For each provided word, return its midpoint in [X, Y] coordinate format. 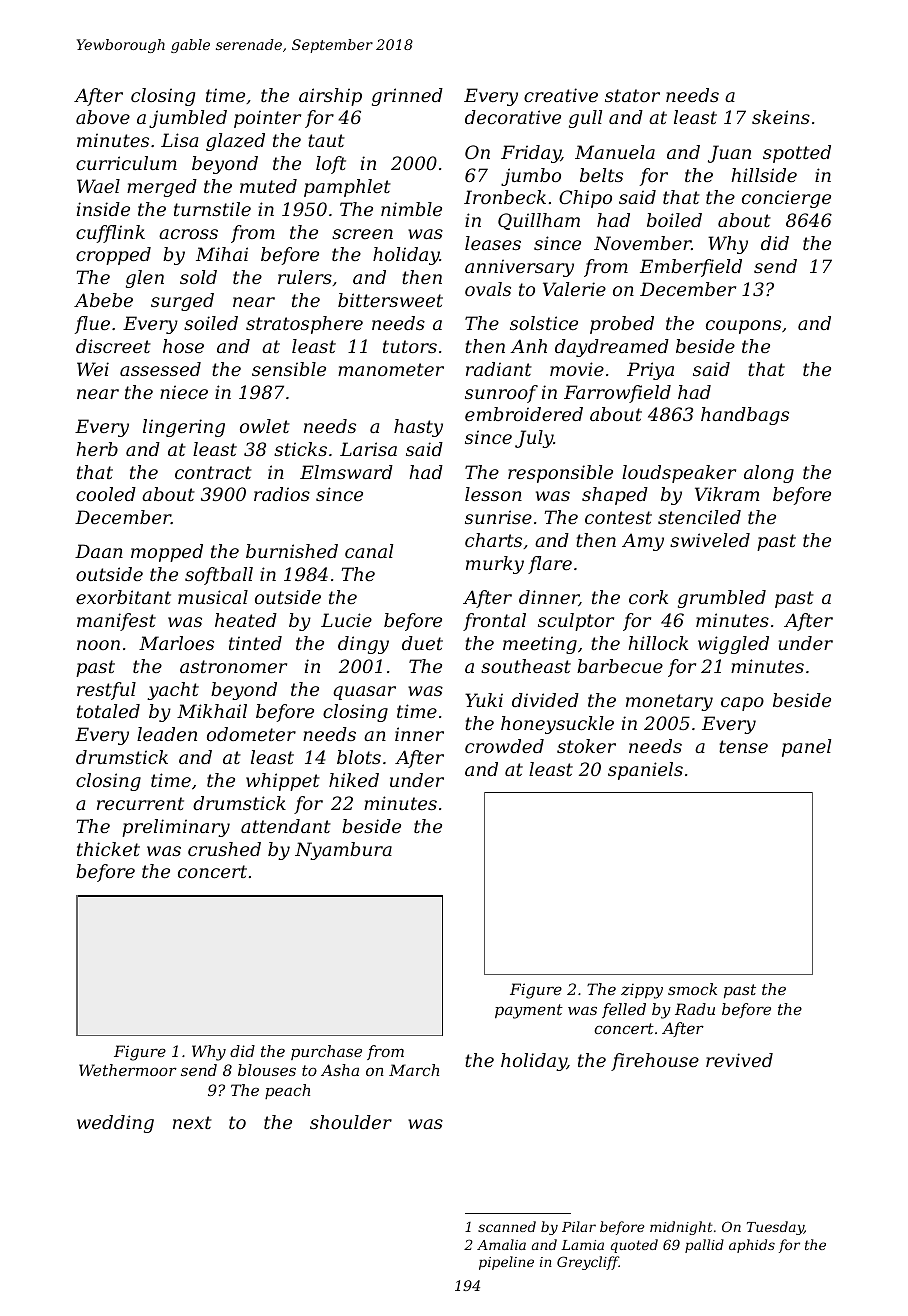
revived [739, 1060]
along [769, 474]
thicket [108, 849]
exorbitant [123, 597]
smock [692, 989]
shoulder [351, 1122]
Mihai [222, 254]
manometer [391, 369]
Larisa [368, 449]
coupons [743, 327]
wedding [115, 1124]
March [414, 1070]
